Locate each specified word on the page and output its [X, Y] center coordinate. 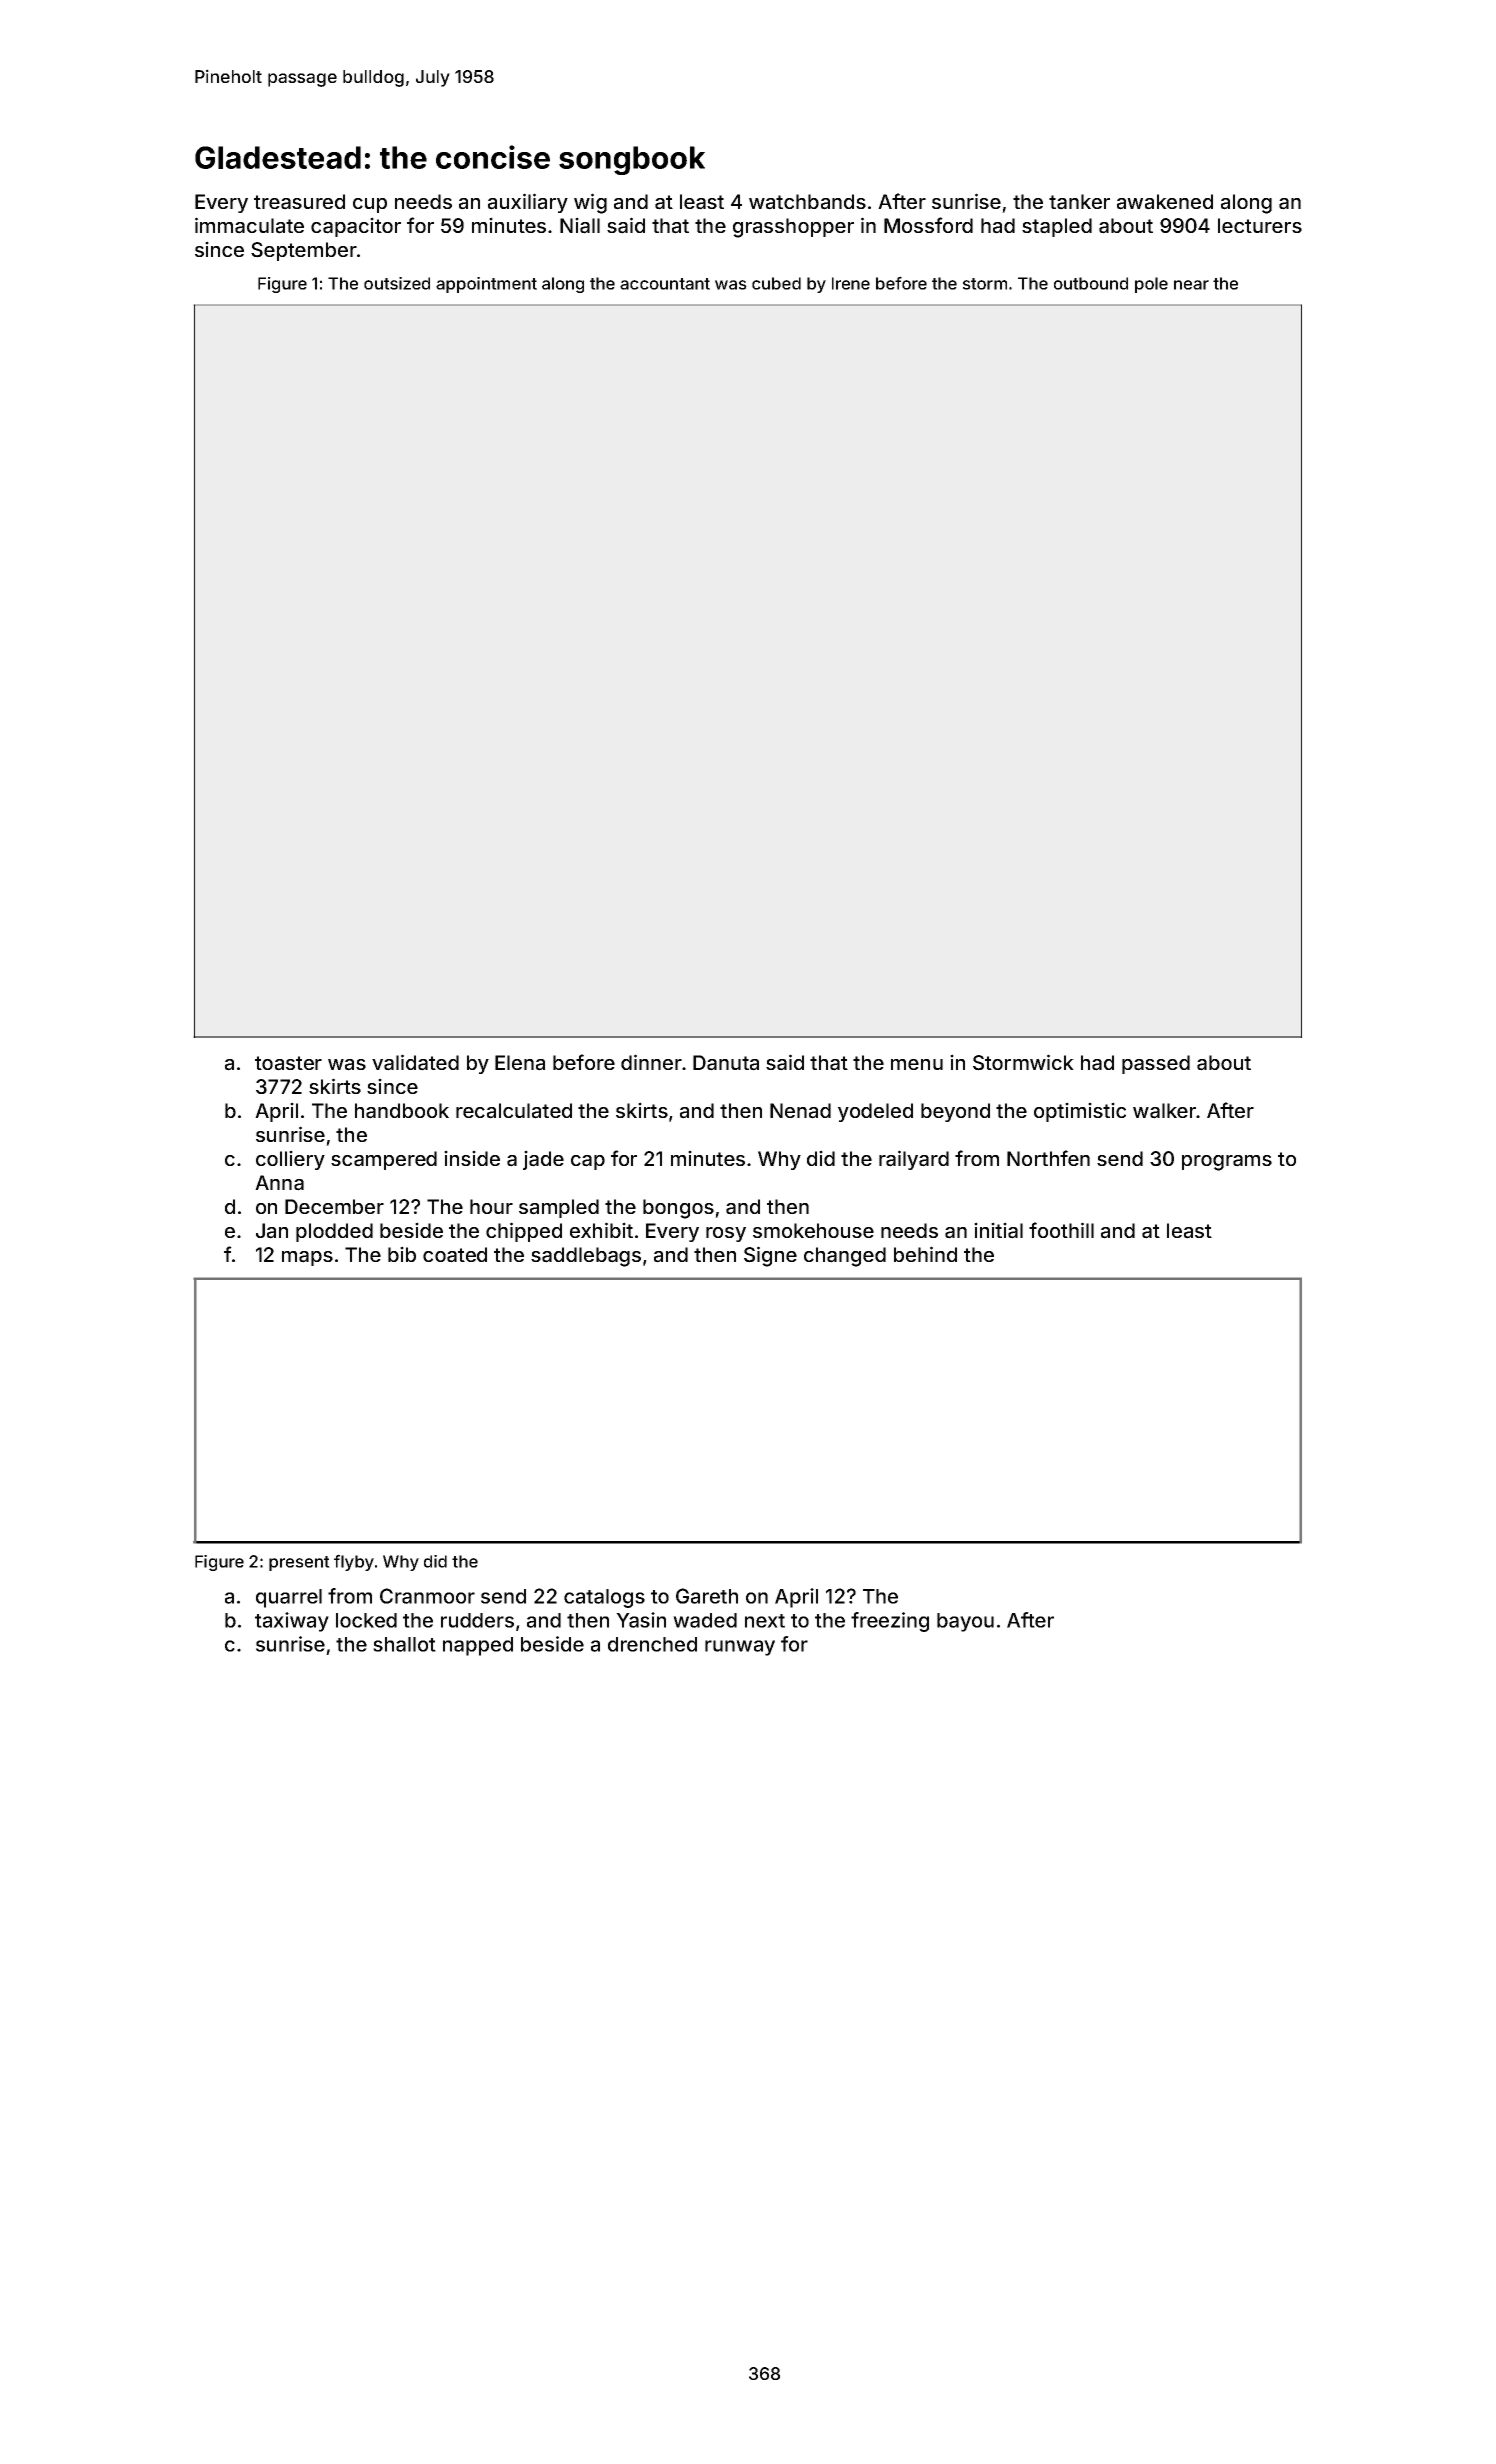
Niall [580, 225]
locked [366, 1620]
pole [1151, 285]
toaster [288, 1063]
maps [307, 1258]
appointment [486, 285]
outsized [397, 283]
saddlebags [586, 1257]
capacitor [356, 227]
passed [1156, 1064]
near [1191, 285]
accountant [665, 284]
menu [917, 1064]
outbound [1091, 283]
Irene [851, 283]
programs [1227, 1163]
